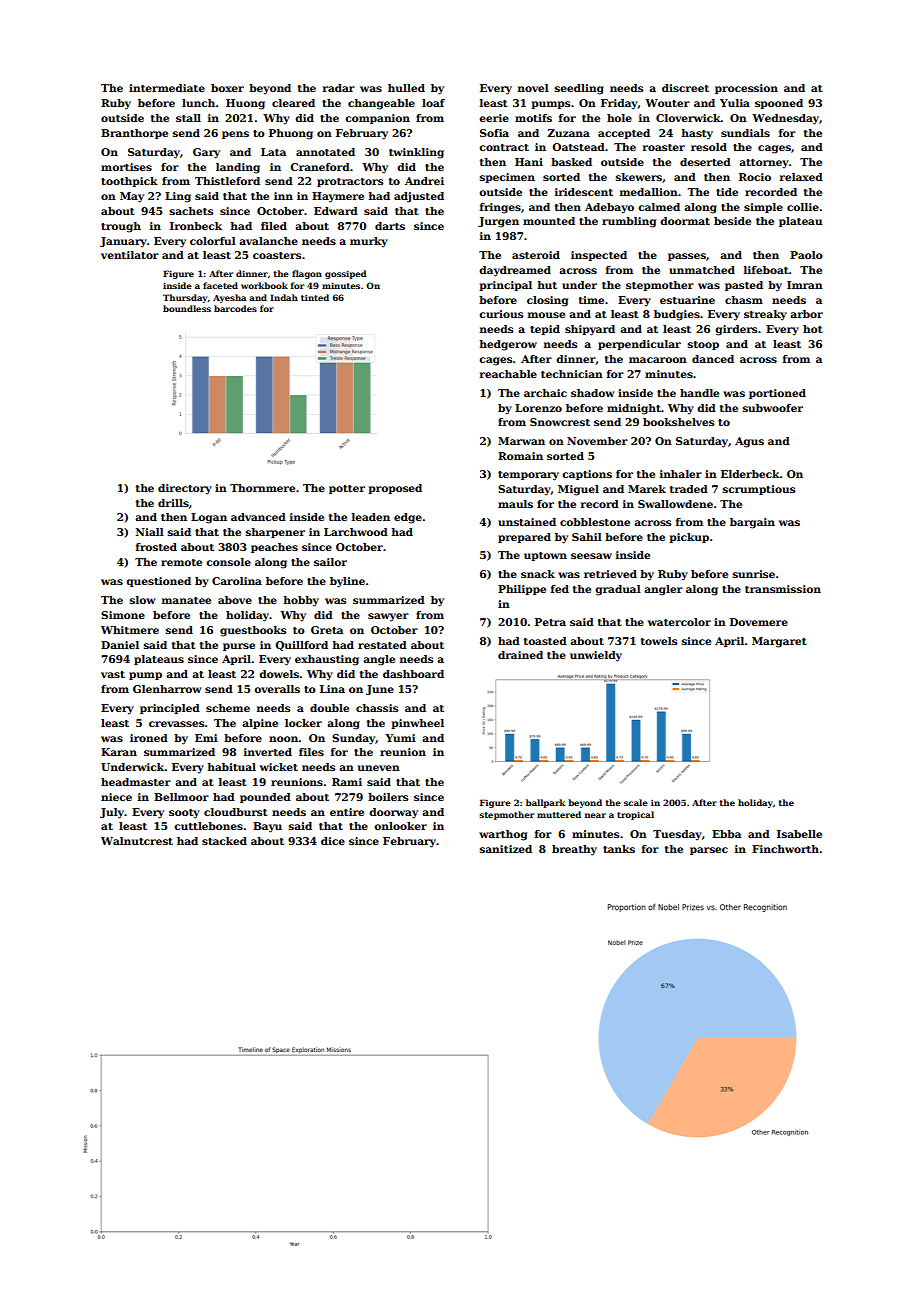 The height and width of the document is (1308, 924). I want to click on motifs, so click(533, 118).
